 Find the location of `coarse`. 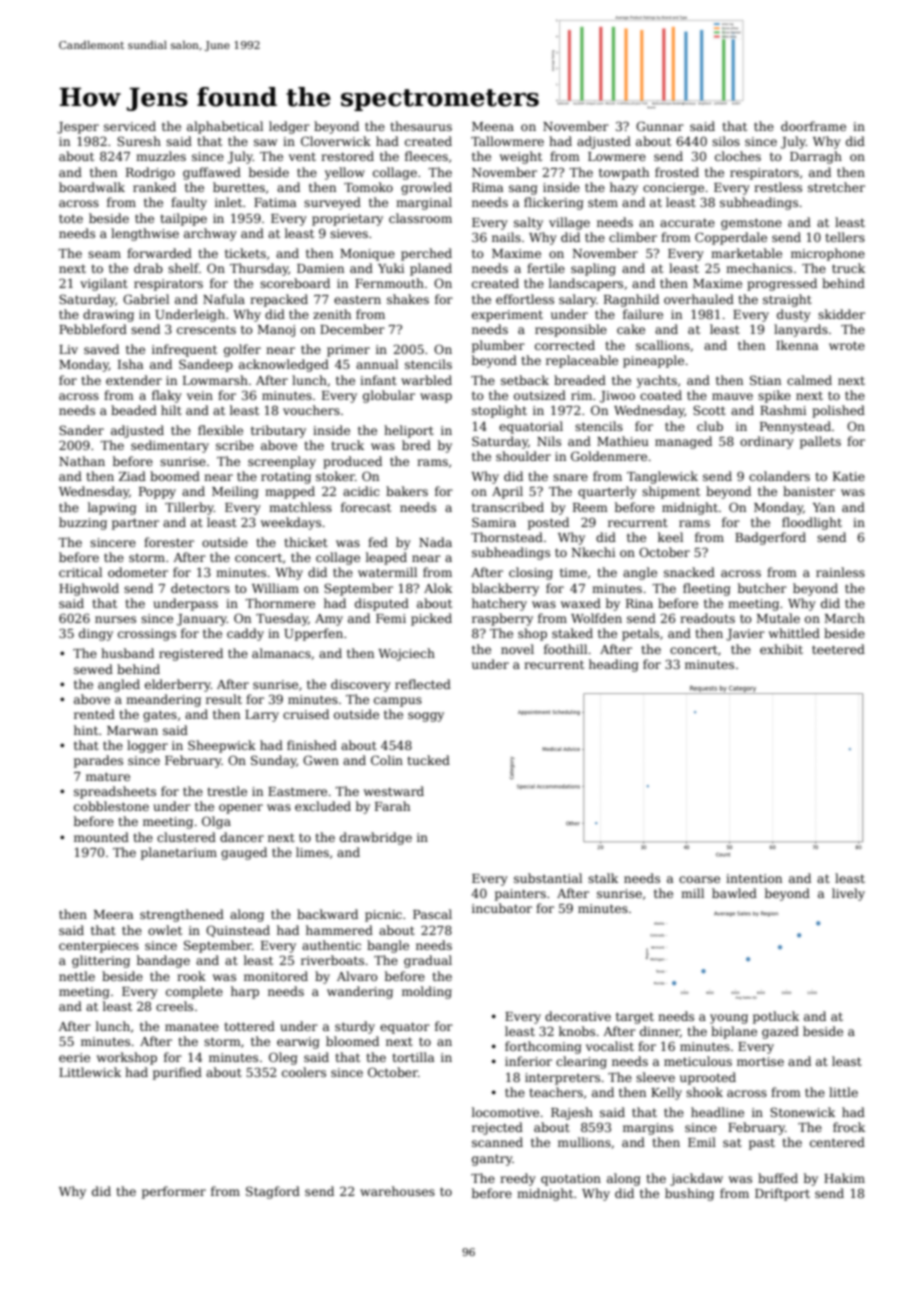

coarse is located at coordinates (699, 879).
